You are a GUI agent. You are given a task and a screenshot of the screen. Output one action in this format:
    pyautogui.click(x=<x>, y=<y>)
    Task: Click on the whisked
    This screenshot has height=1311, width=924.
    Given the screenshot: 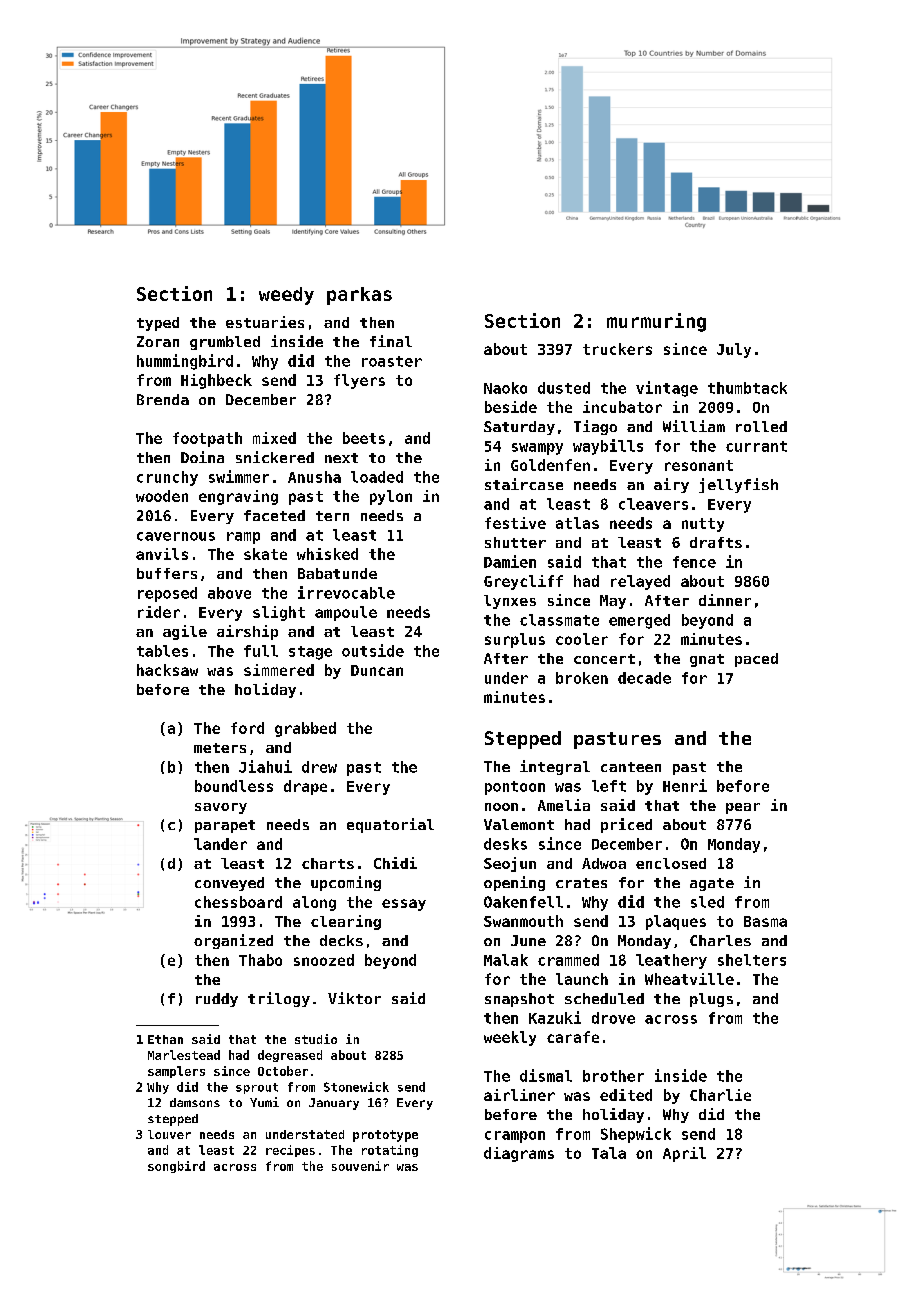 What is the action you would take?
    pyautogui.click(x=327, y=554)
